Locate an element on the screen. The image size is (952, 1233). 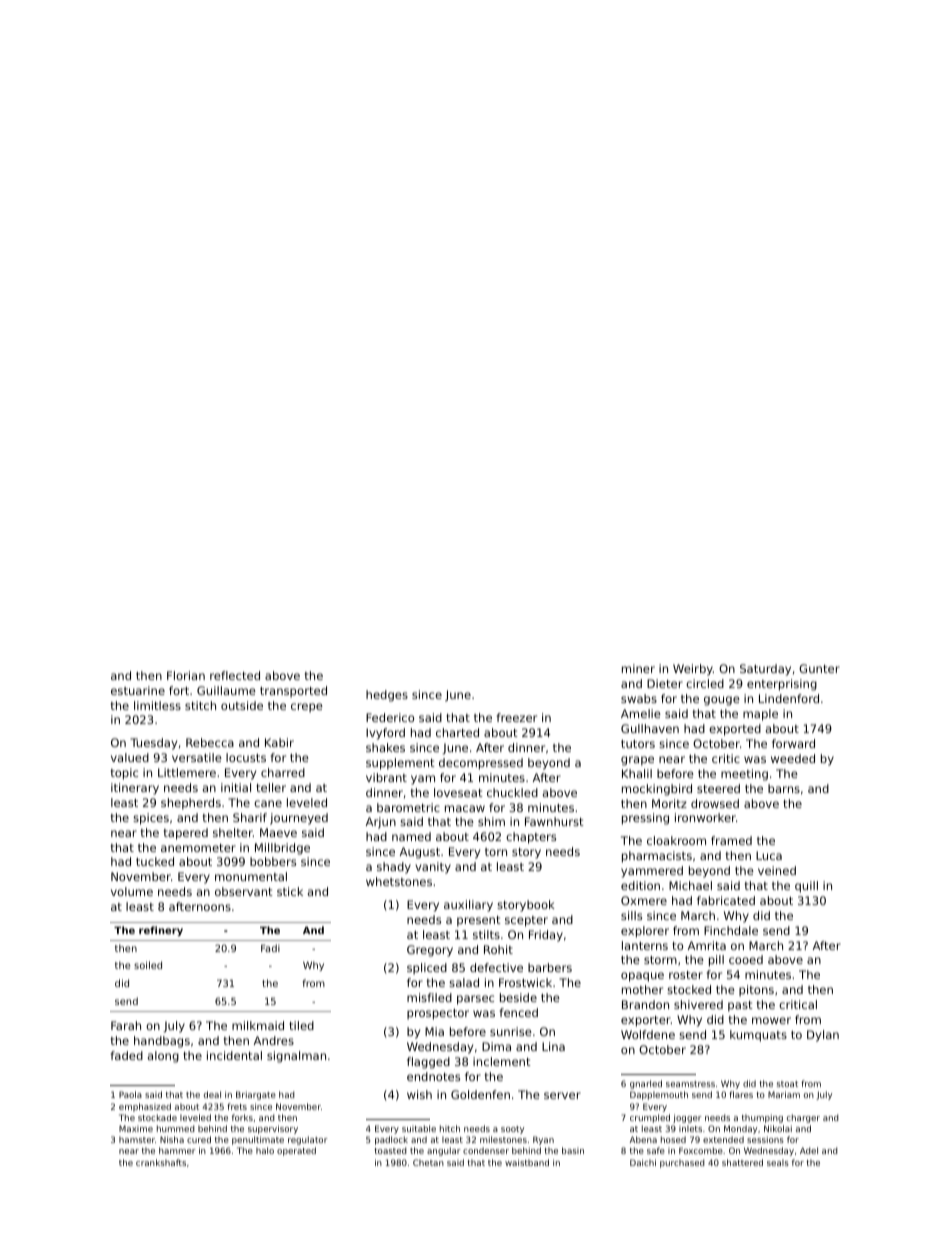
charger is located at coordinates (803, 1118).
